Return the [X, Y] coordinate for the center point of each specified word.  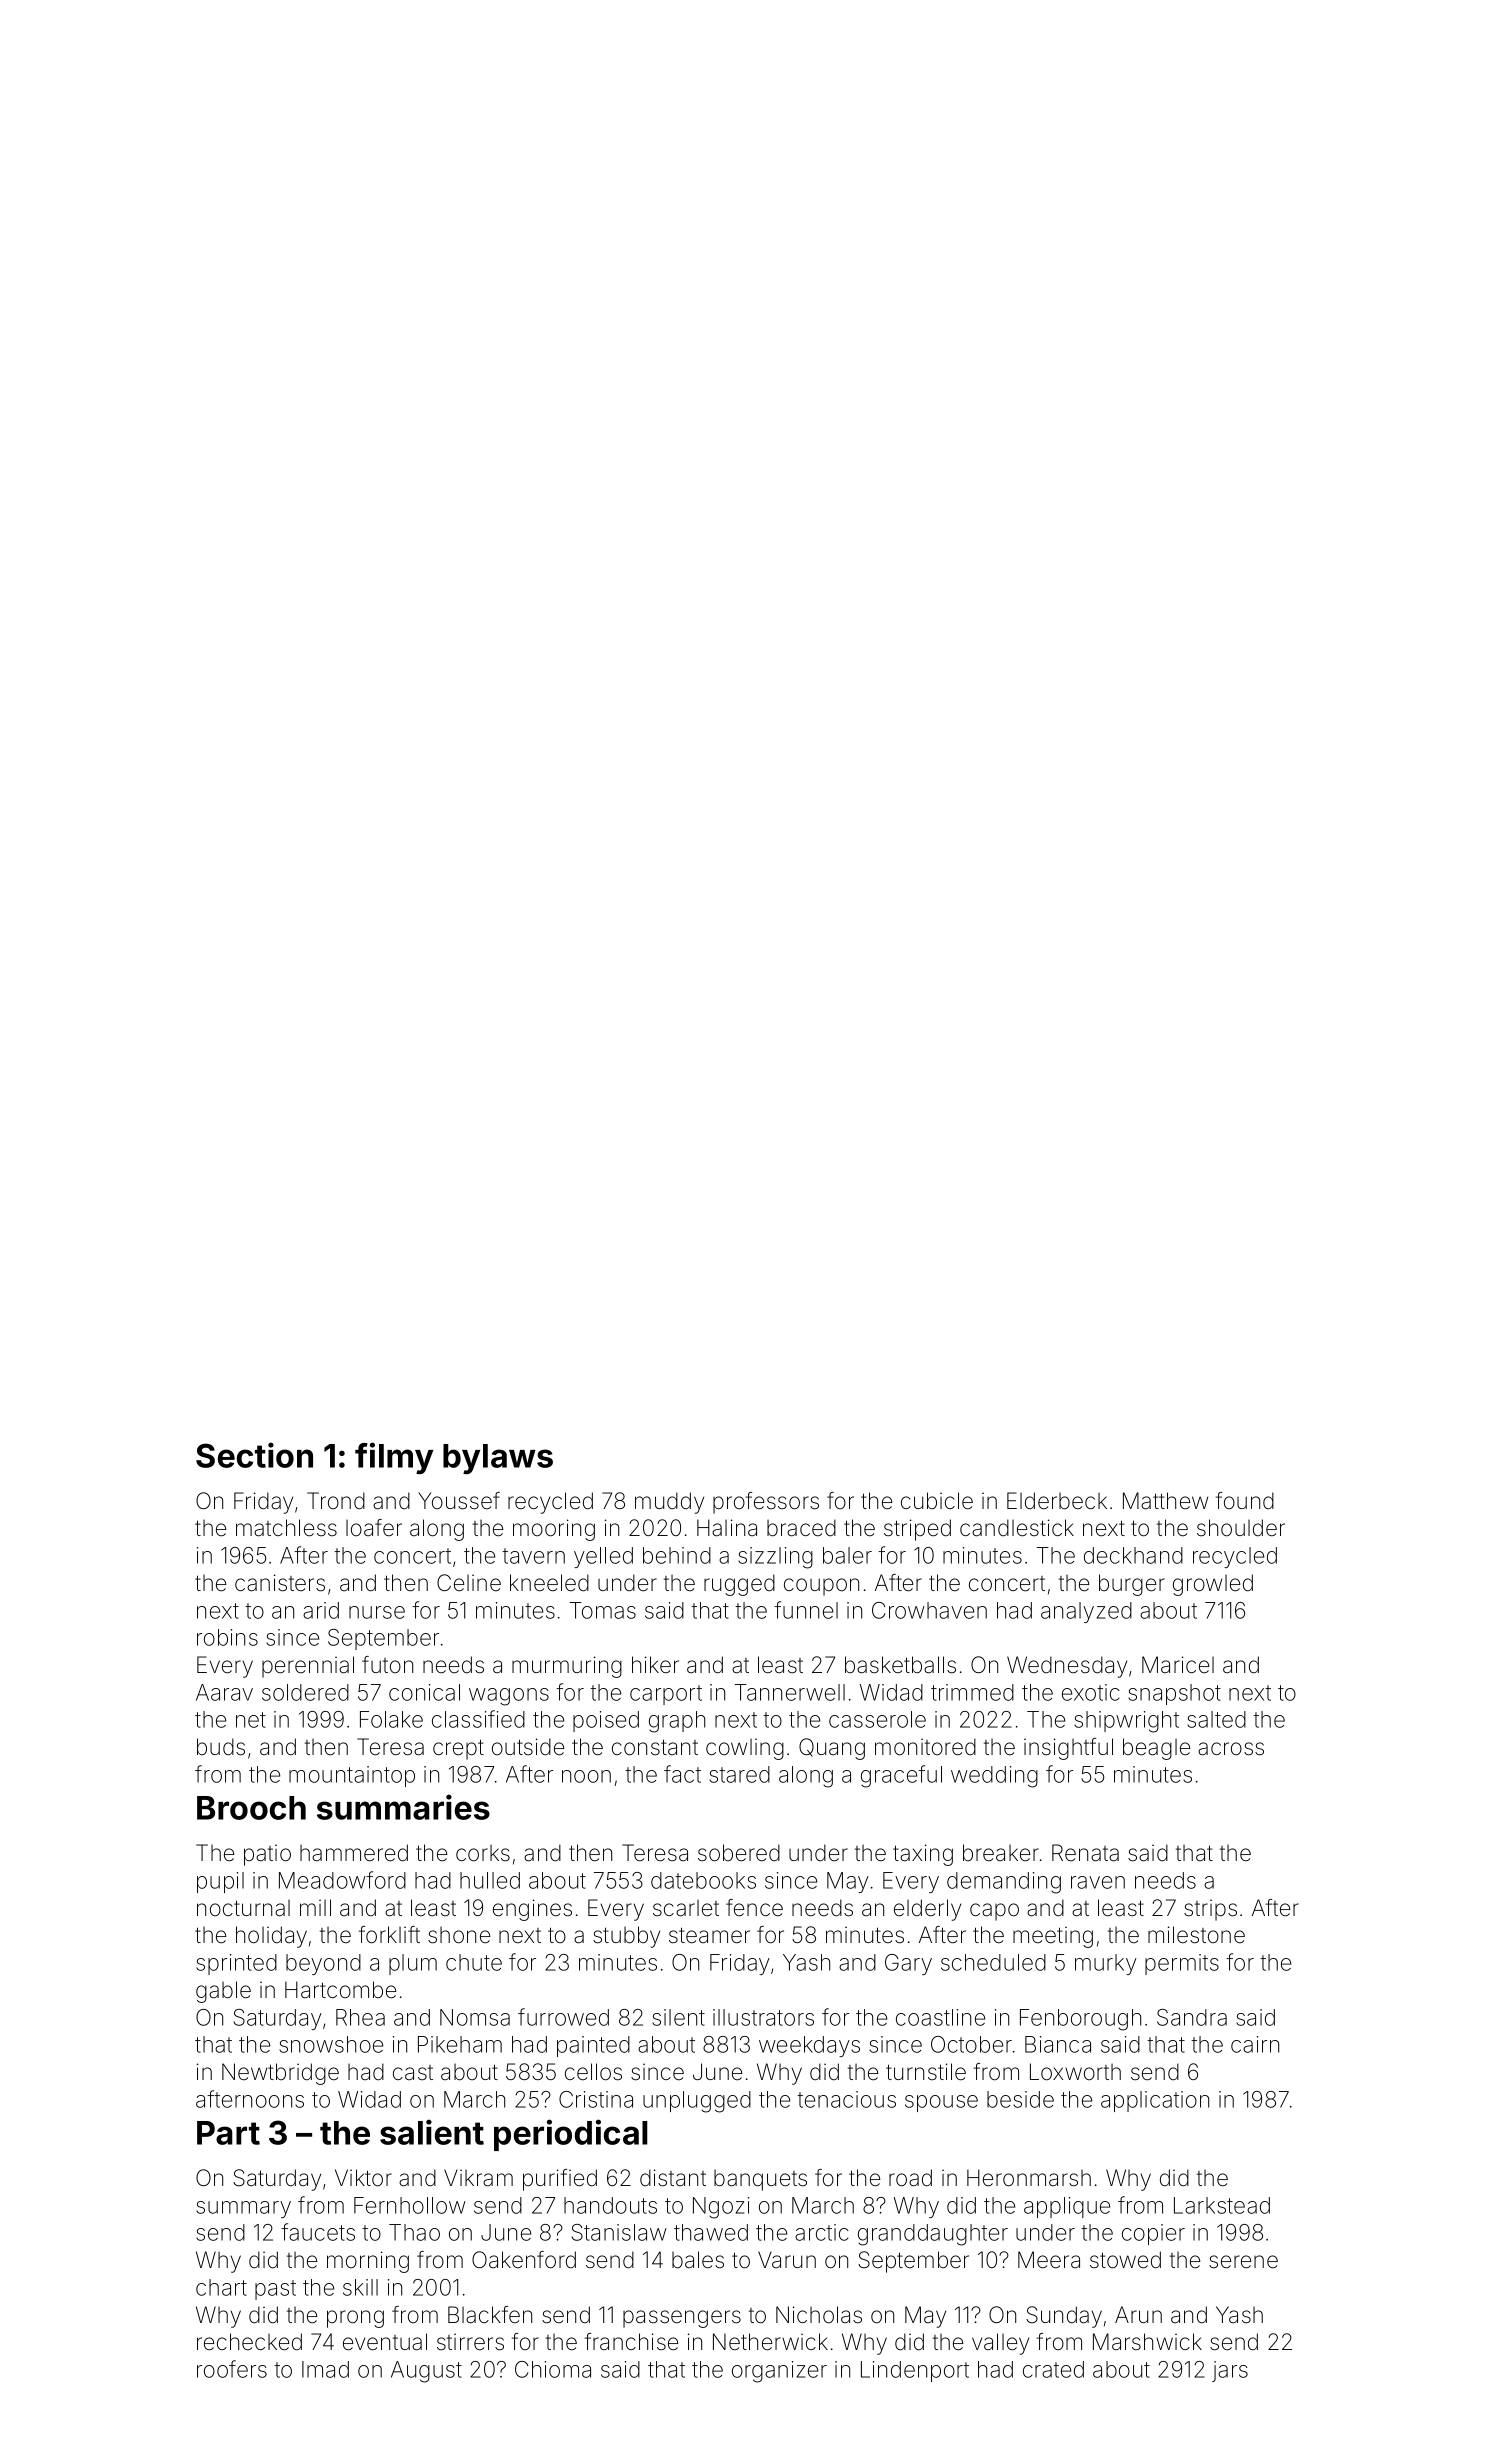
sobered [739, 1853]
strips [1210, 1910]
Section [254, 1455]
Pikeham [460, 2044]
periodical [571, 2135]
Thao [414, 2232]
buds [221, 1747]
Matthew [1165, 1501]
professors [766, 1503]
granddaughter [933, 2235]
